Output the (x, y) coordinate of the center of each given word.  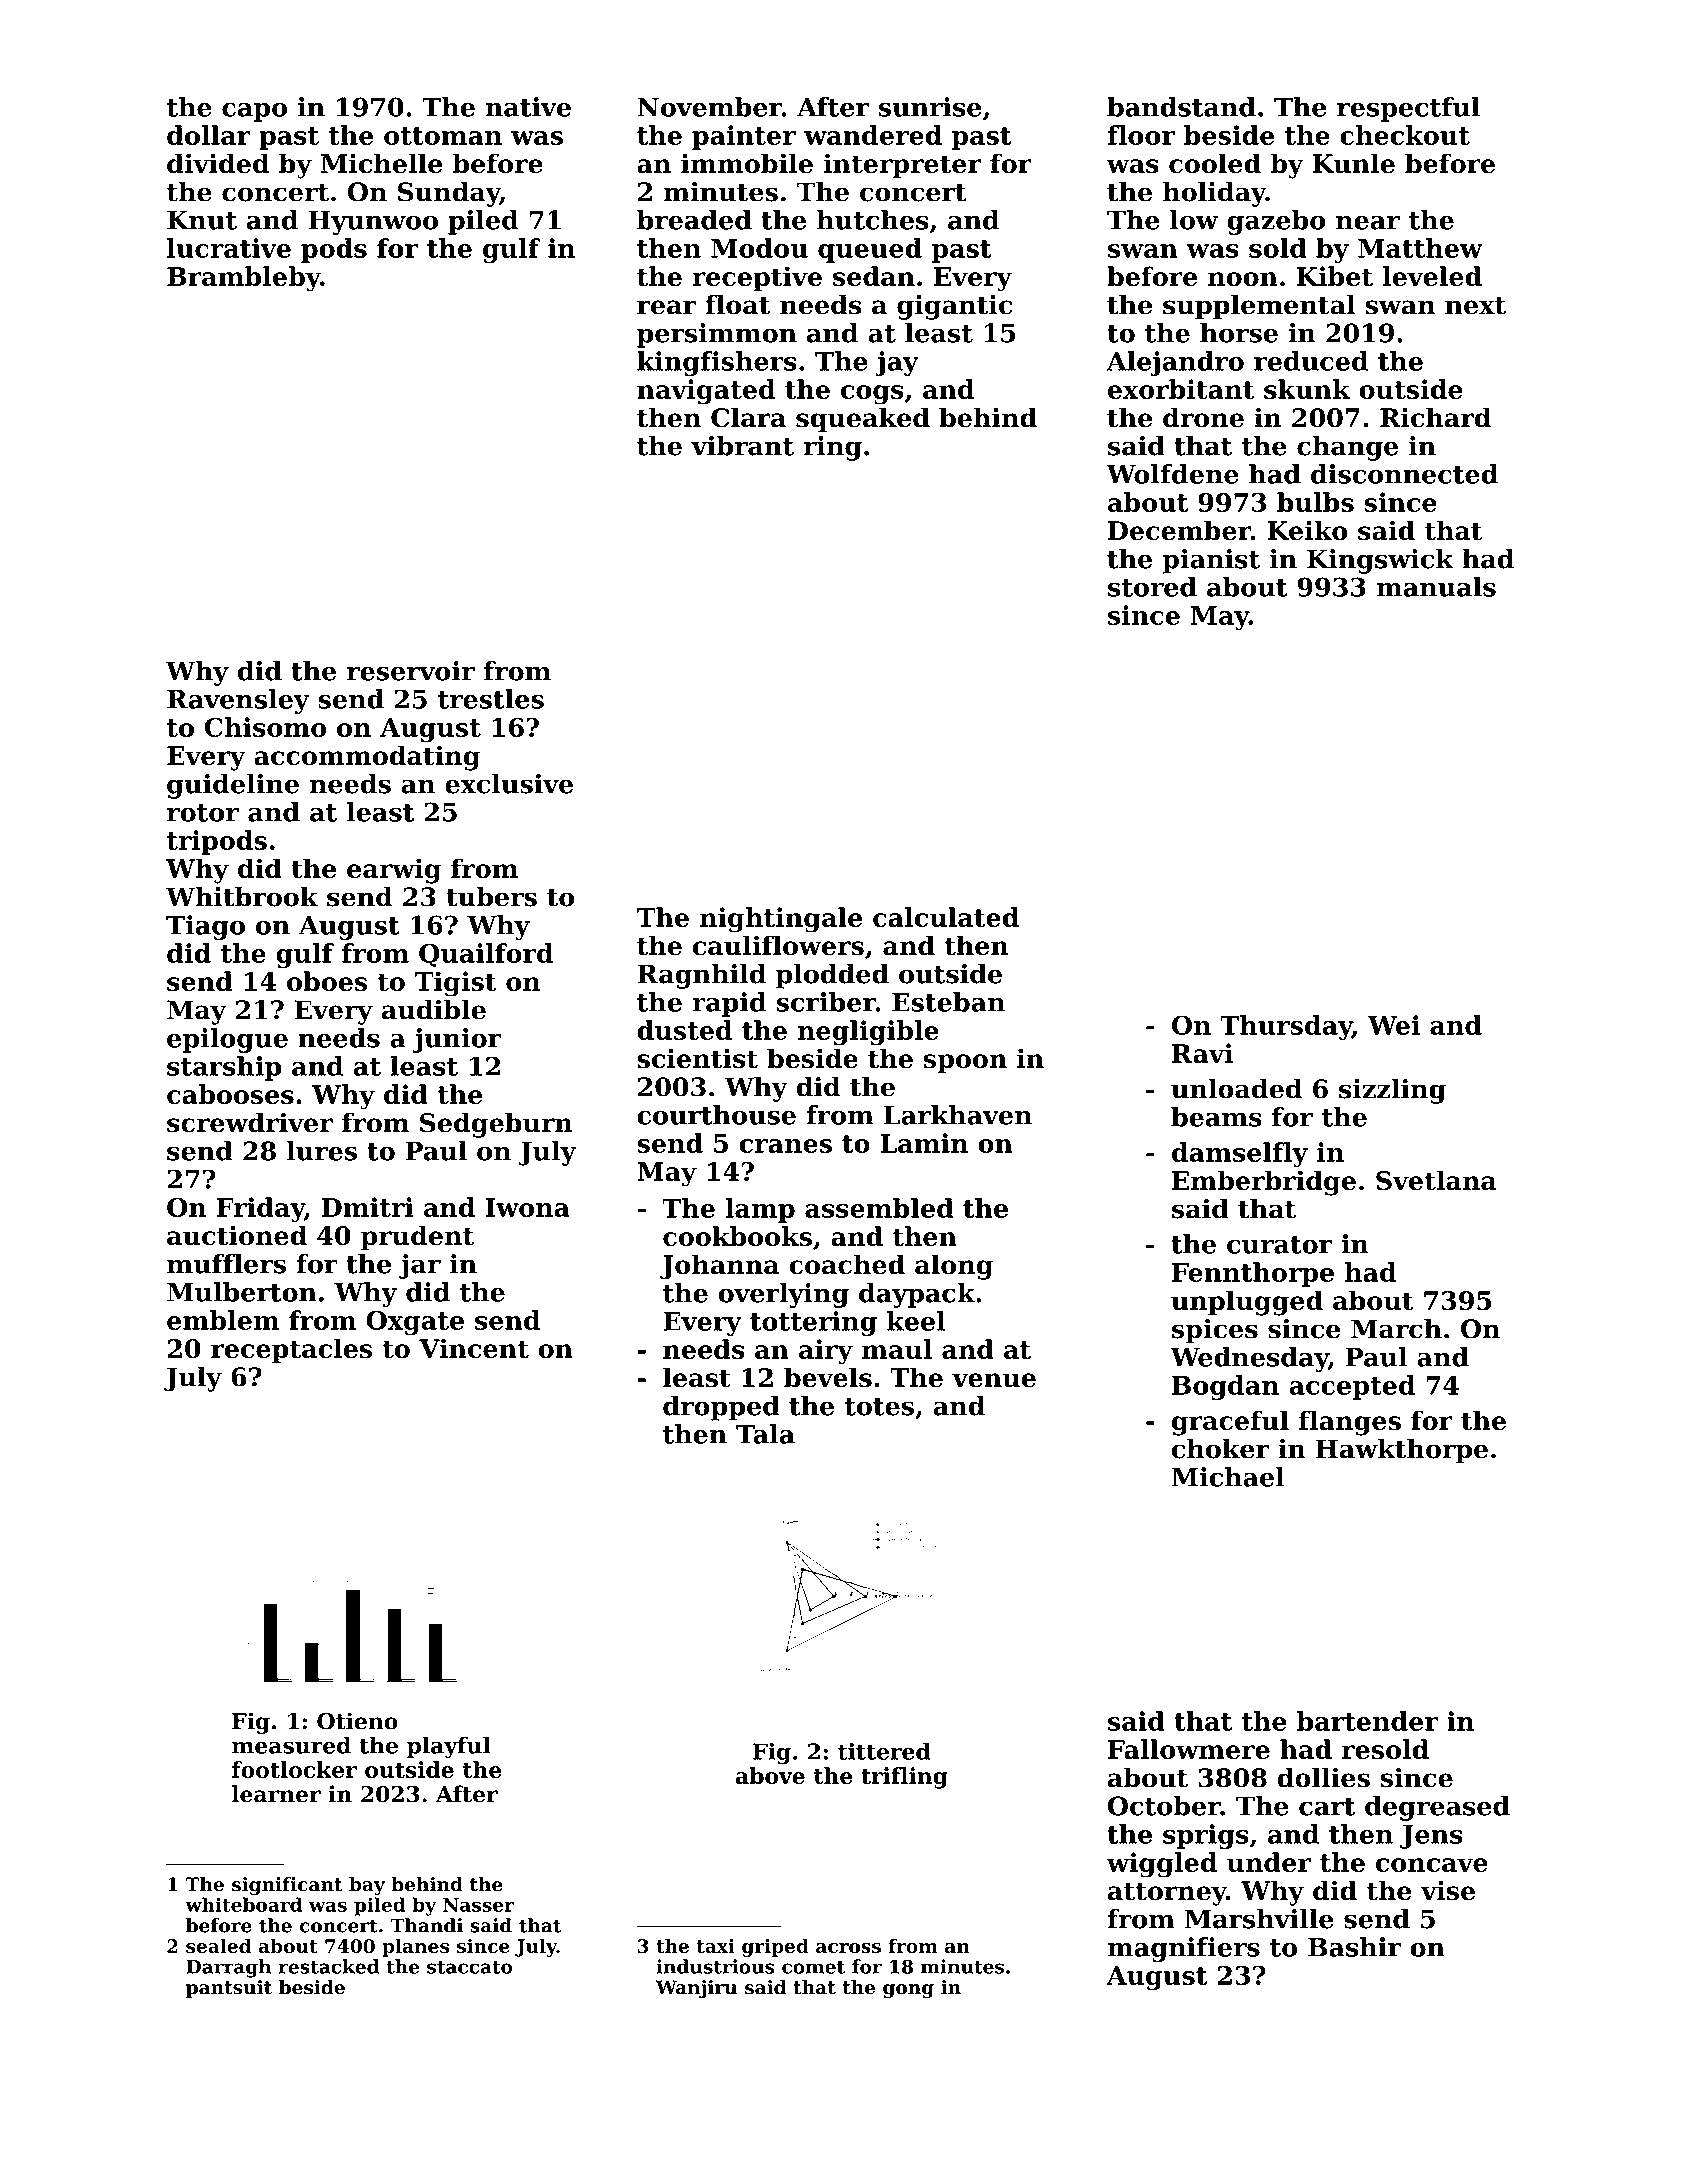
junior (457, 1040)
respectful (1408, 109)
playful (448, 1748)
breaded (694, 220)
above (770, 1775)
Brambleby (244, 279)
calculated (946, 917)
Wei (1394, 1025)
